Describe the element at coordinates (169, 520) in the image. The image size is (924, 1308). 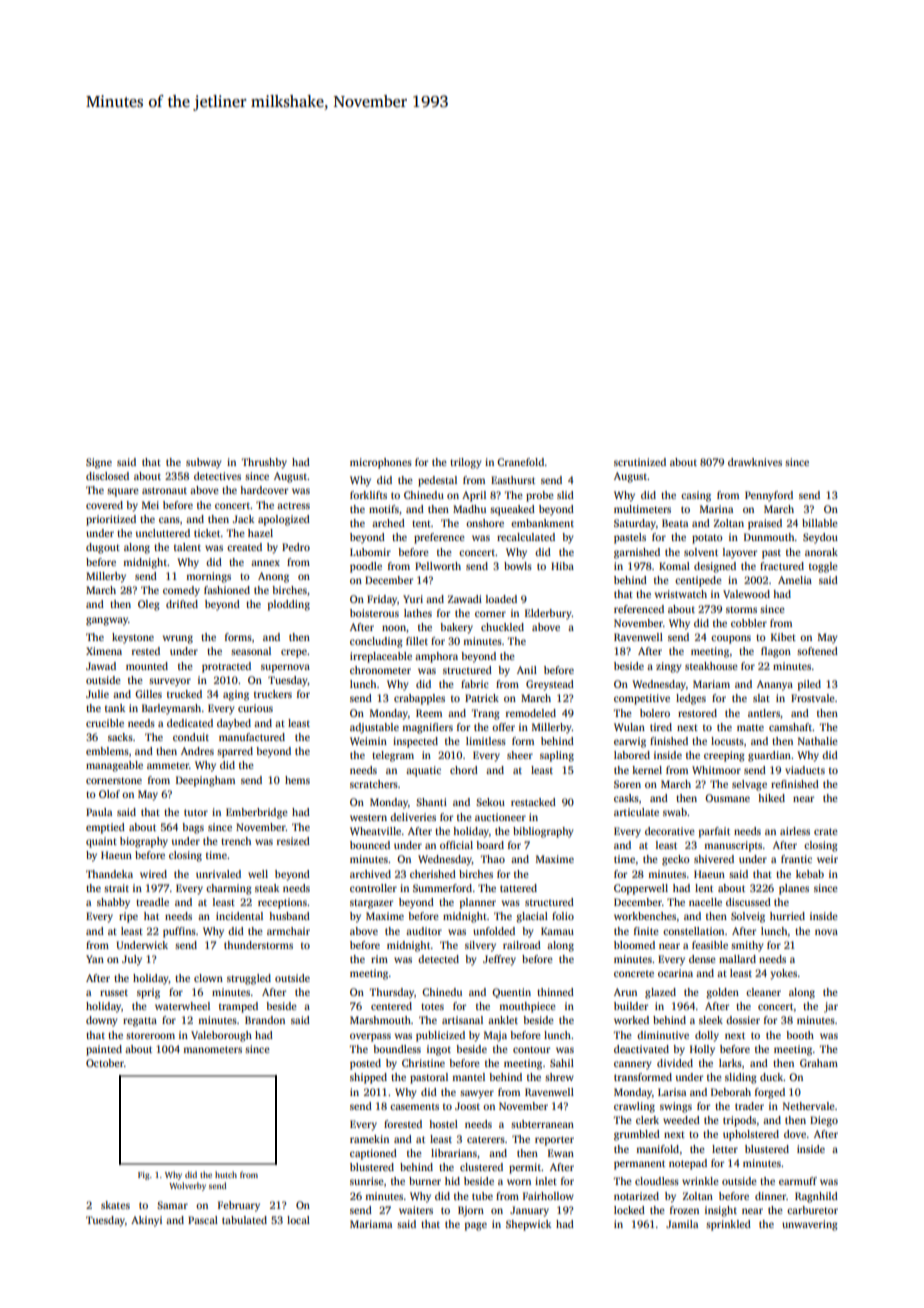
I see `cans` at that location.
